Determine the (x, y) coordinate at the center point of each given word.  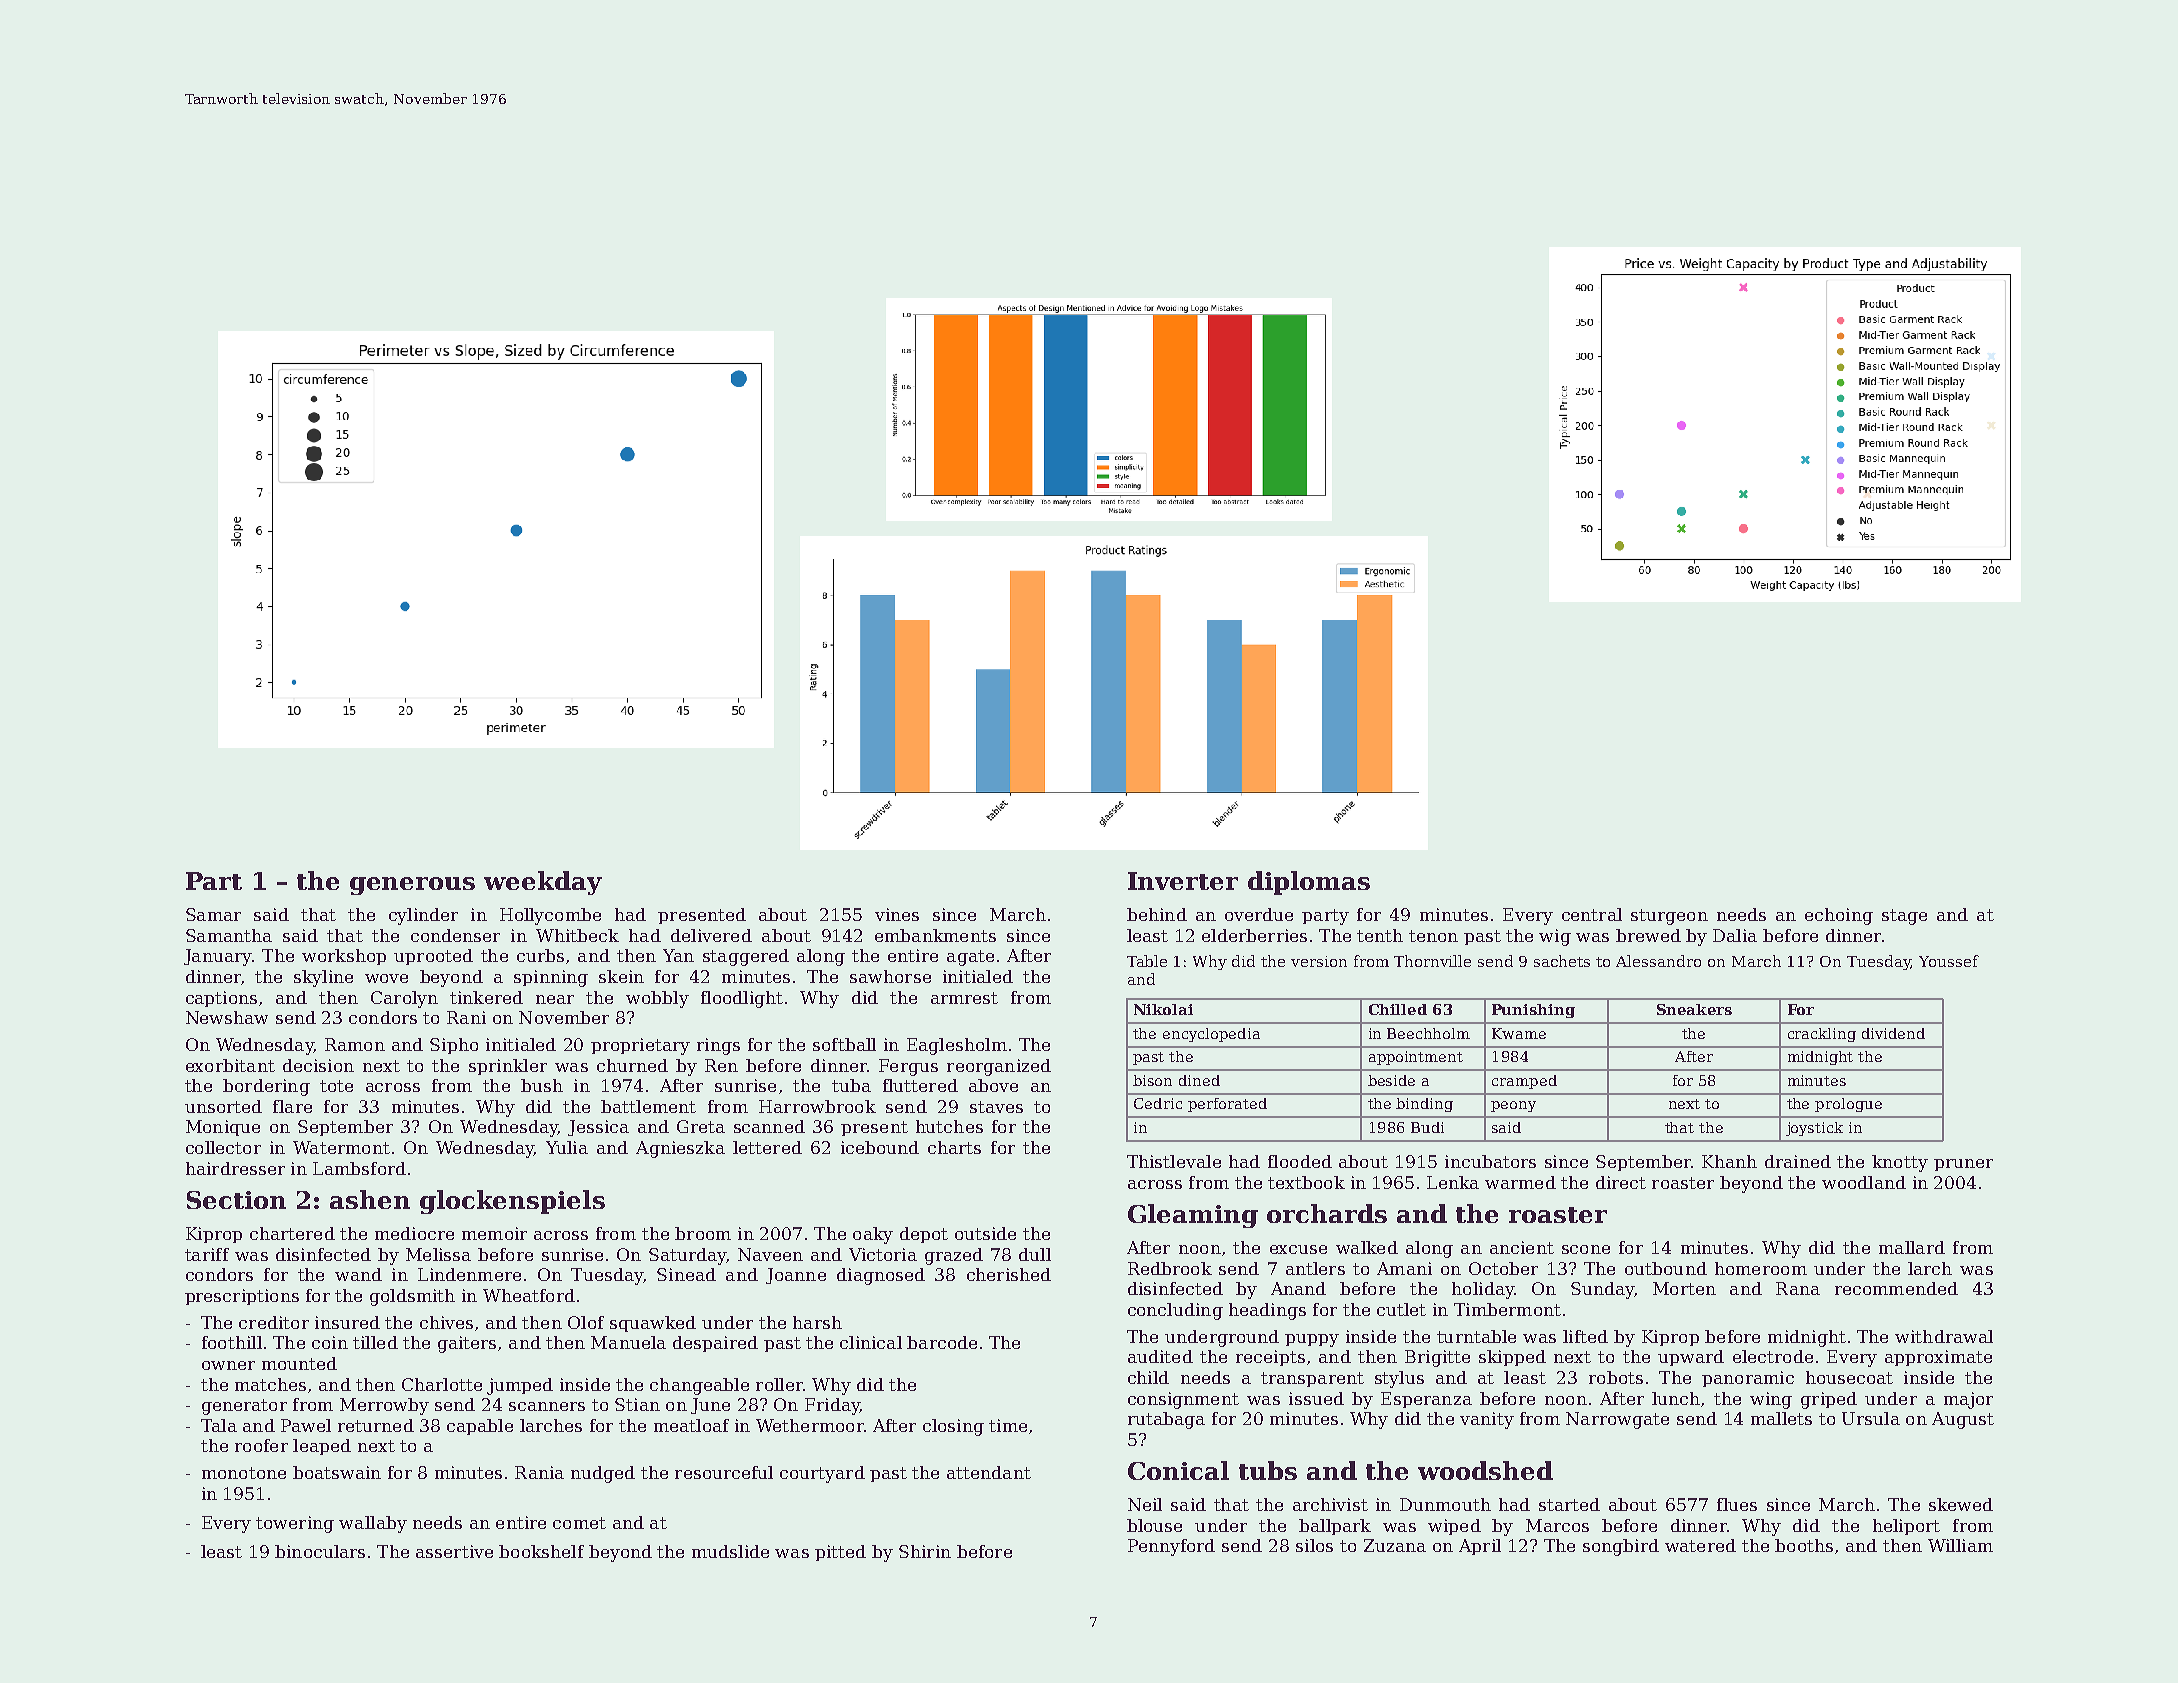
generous (412, 886)
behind (1157, 914)
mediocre (414, 1233)
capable (480, 1427)
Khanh (1729, 1161)
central (1592, 914)
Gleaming (1193, 1216)
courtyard (822, 1474)
